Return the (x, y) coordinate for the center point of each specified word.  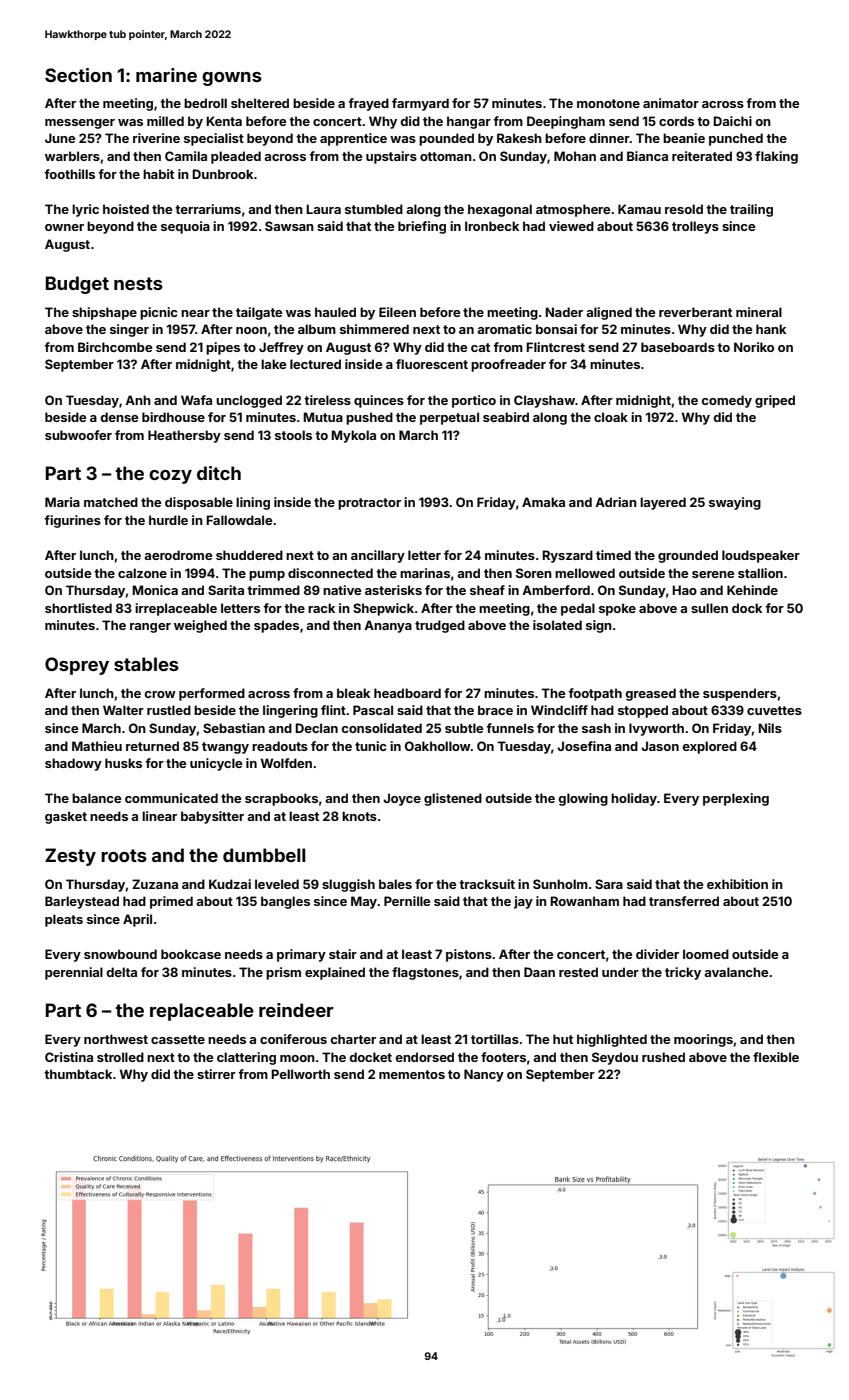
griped (775, 401)
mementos (412, 1074)
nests (138, 283)
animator (671, 103)
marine (166, 75)
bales (395, 884)
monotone (608, 103)
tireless (327, 400)
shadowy (73, 764)
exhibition (737, 884)
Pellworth (300, 1074)
